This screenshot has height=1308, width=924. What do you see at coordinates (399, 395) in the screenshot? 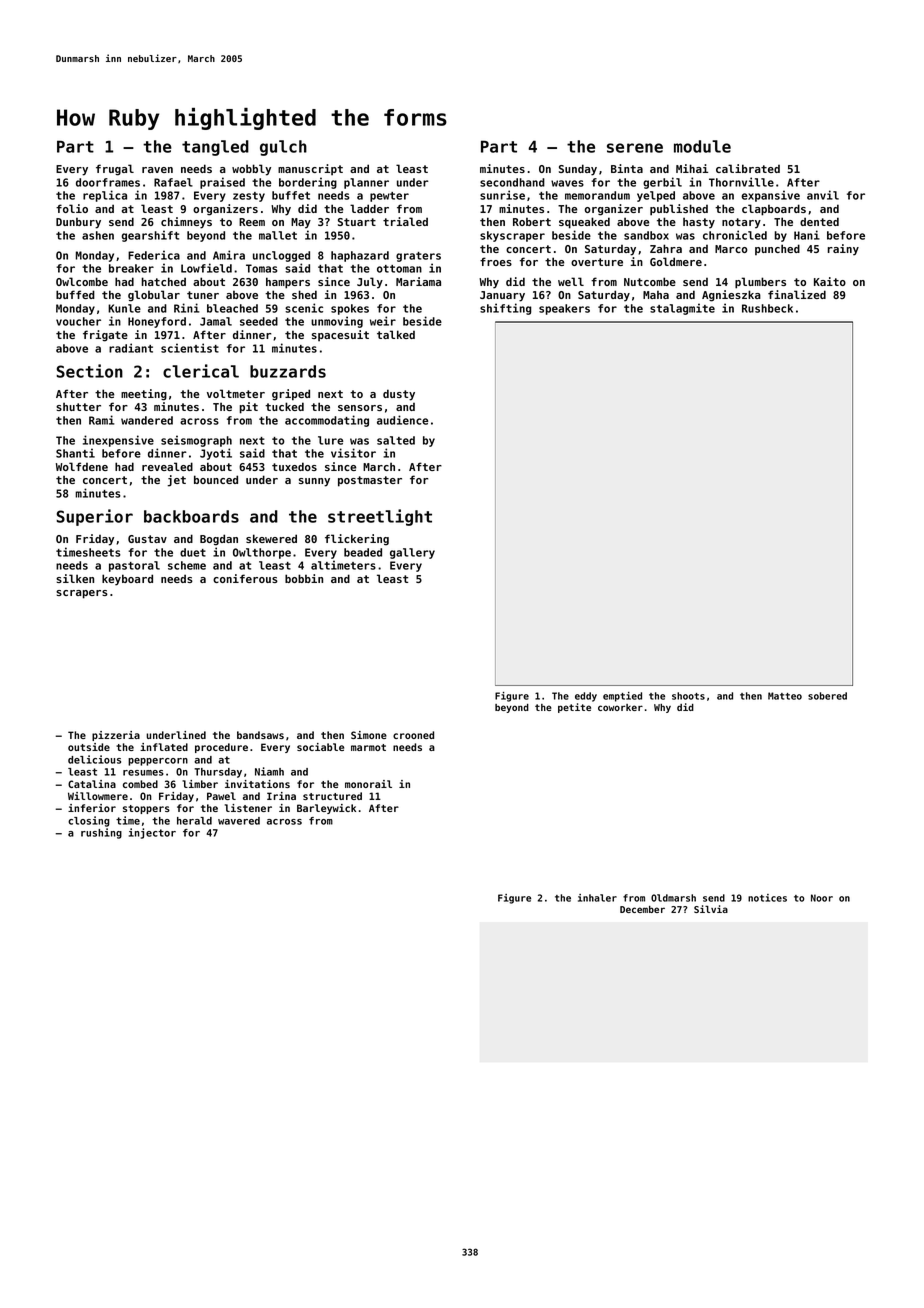
I see `dusty` at bounding box center [399, 395].
